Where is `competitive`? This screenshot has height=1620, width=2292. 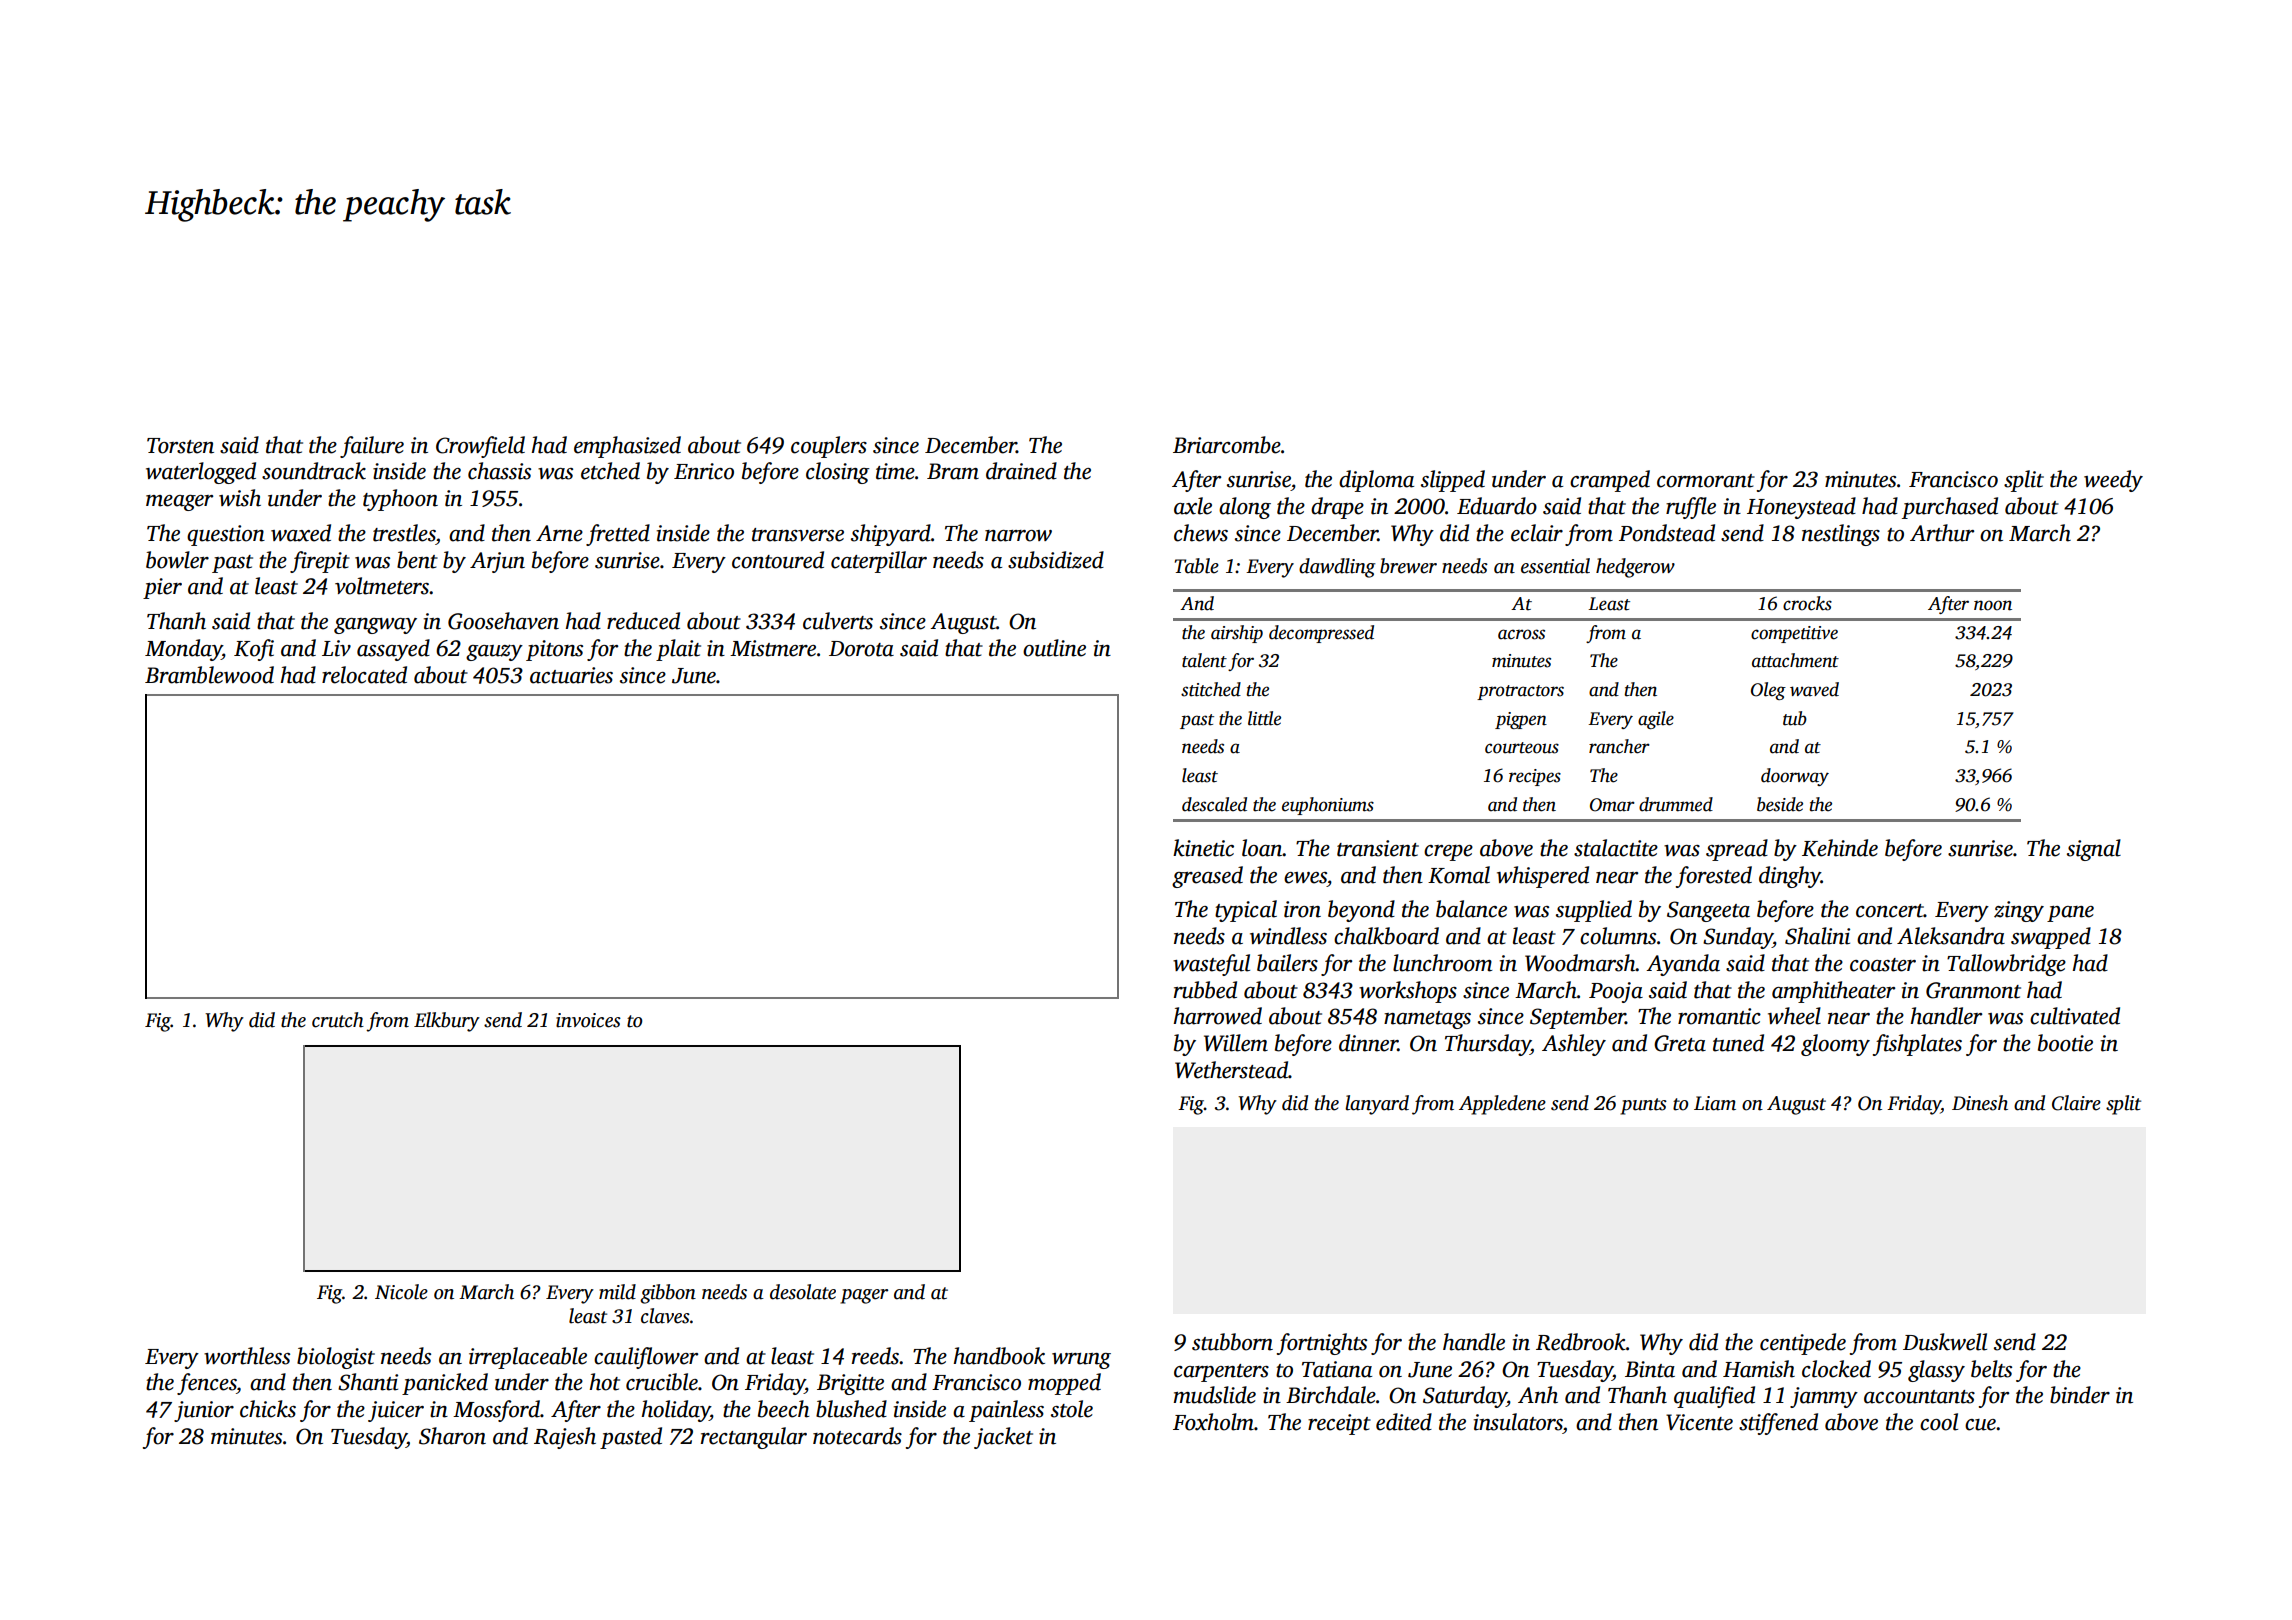 competitive is located at coordinates (1794, 634).
